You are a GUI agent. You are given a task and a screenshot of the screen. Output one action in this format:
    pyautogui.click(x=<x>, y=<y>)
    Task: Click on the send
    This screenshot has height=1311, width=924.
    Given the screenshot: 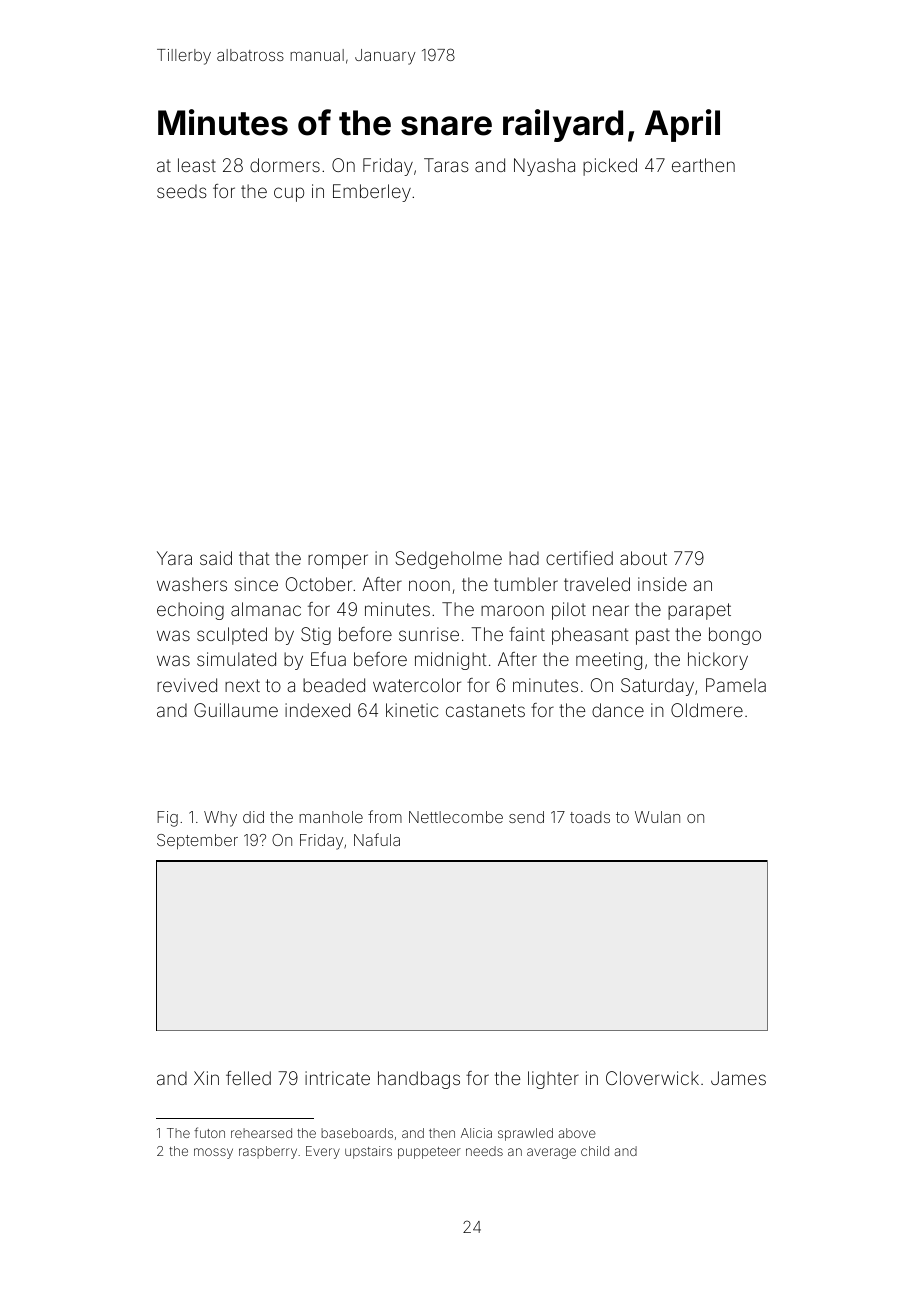 What is the action you would take?
    pyautogui.click(x=526, y=817)
